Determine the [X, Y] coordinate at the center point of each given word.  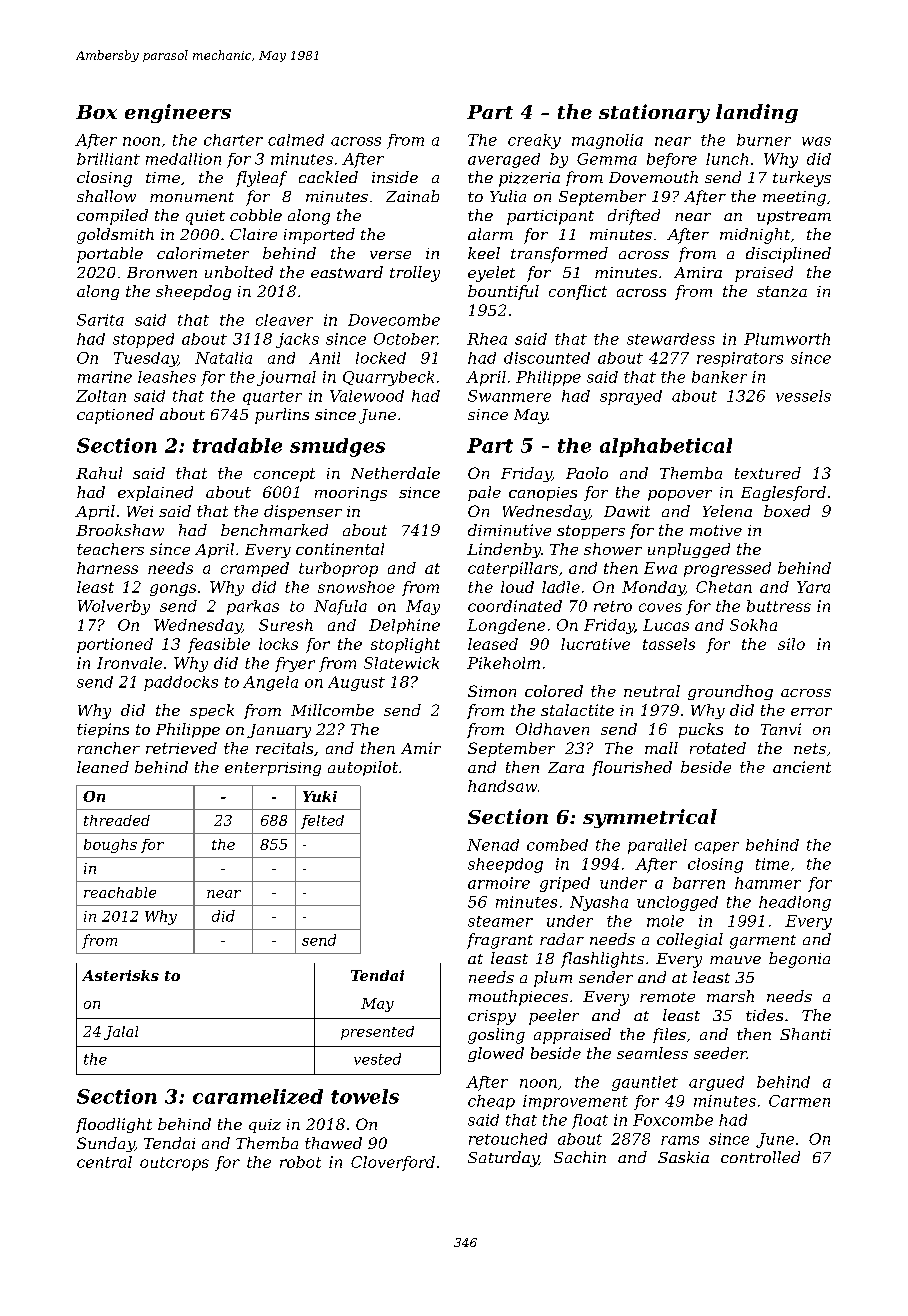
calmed [296, 140]
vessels [803, 396]
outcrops [174, 1164]
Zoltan [101, 396]
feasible [219, 645]
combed [557, 845]
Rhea [487, 339]
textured [768, 473]
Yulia [508, 196]
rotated [718, 748]
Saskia [683, 1157]
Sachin [580, 1157]
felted [322, 822]
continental [340, 549]
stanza [782, 291]
